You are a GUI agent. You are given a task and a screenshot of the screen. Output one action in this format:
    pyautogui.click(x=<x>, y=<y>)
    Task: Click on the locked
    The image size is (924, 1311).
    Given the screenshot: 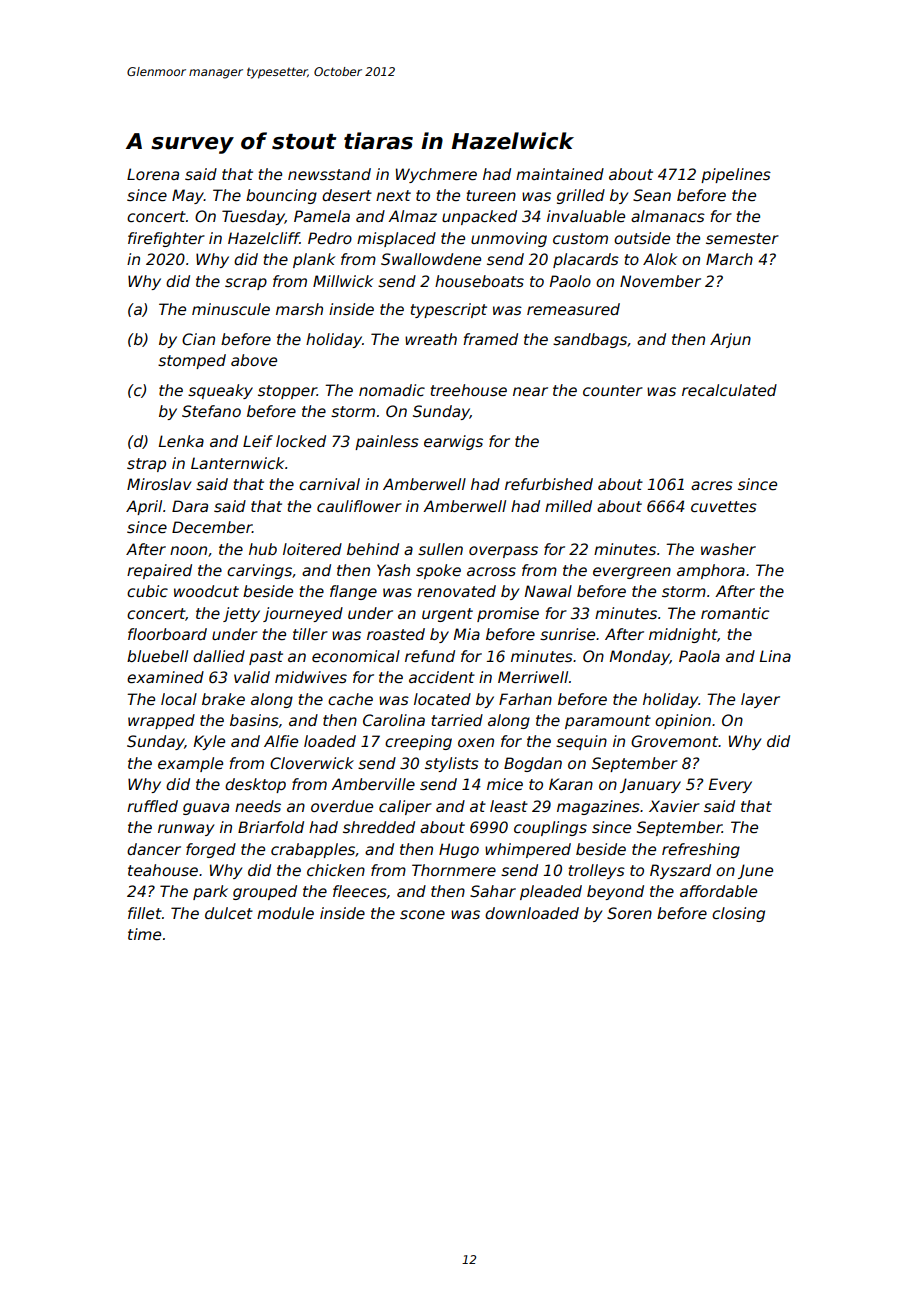 What is the action you would take?
    pyautogui.click(x=301, y=441)
